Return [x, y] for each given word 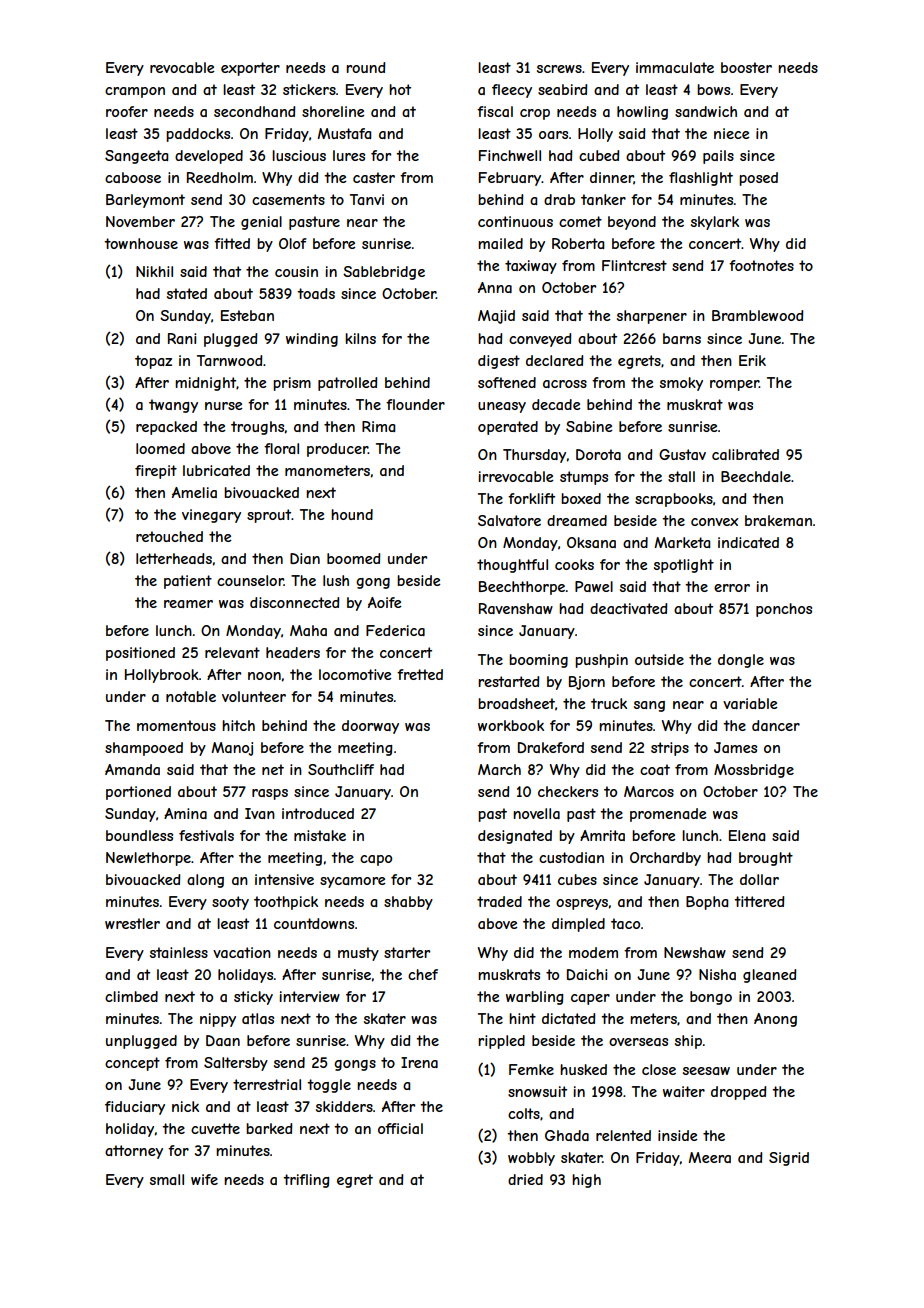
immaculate [675, 67]
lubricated [216, 470]
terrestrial [267, 1084]
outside [659, 659]
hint [522, 1018]
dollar [759, 879]
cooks [574, 564]
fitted [232, 243]
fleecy [512, 91]
